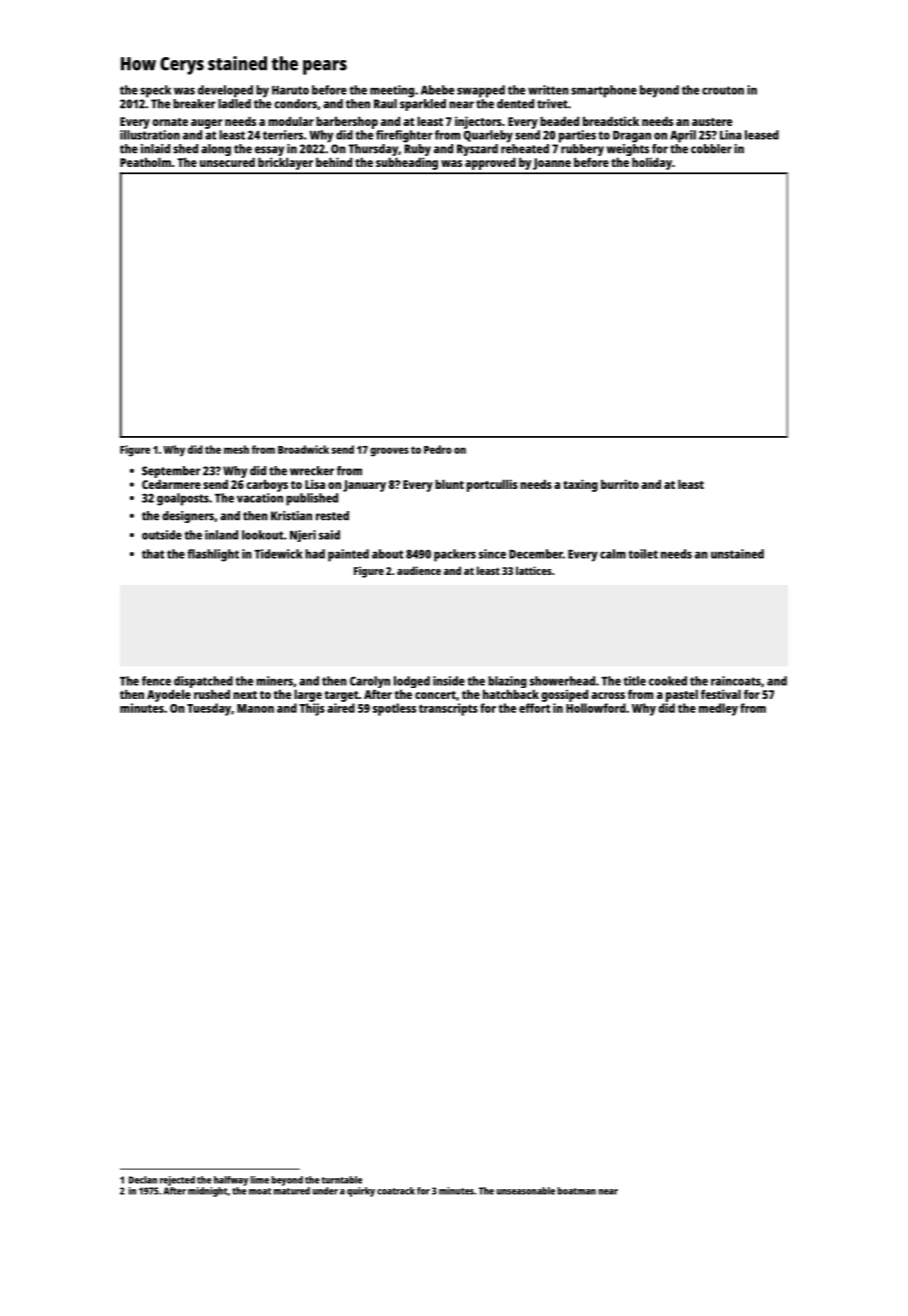  I want to click on leased, so click(762, 135).
